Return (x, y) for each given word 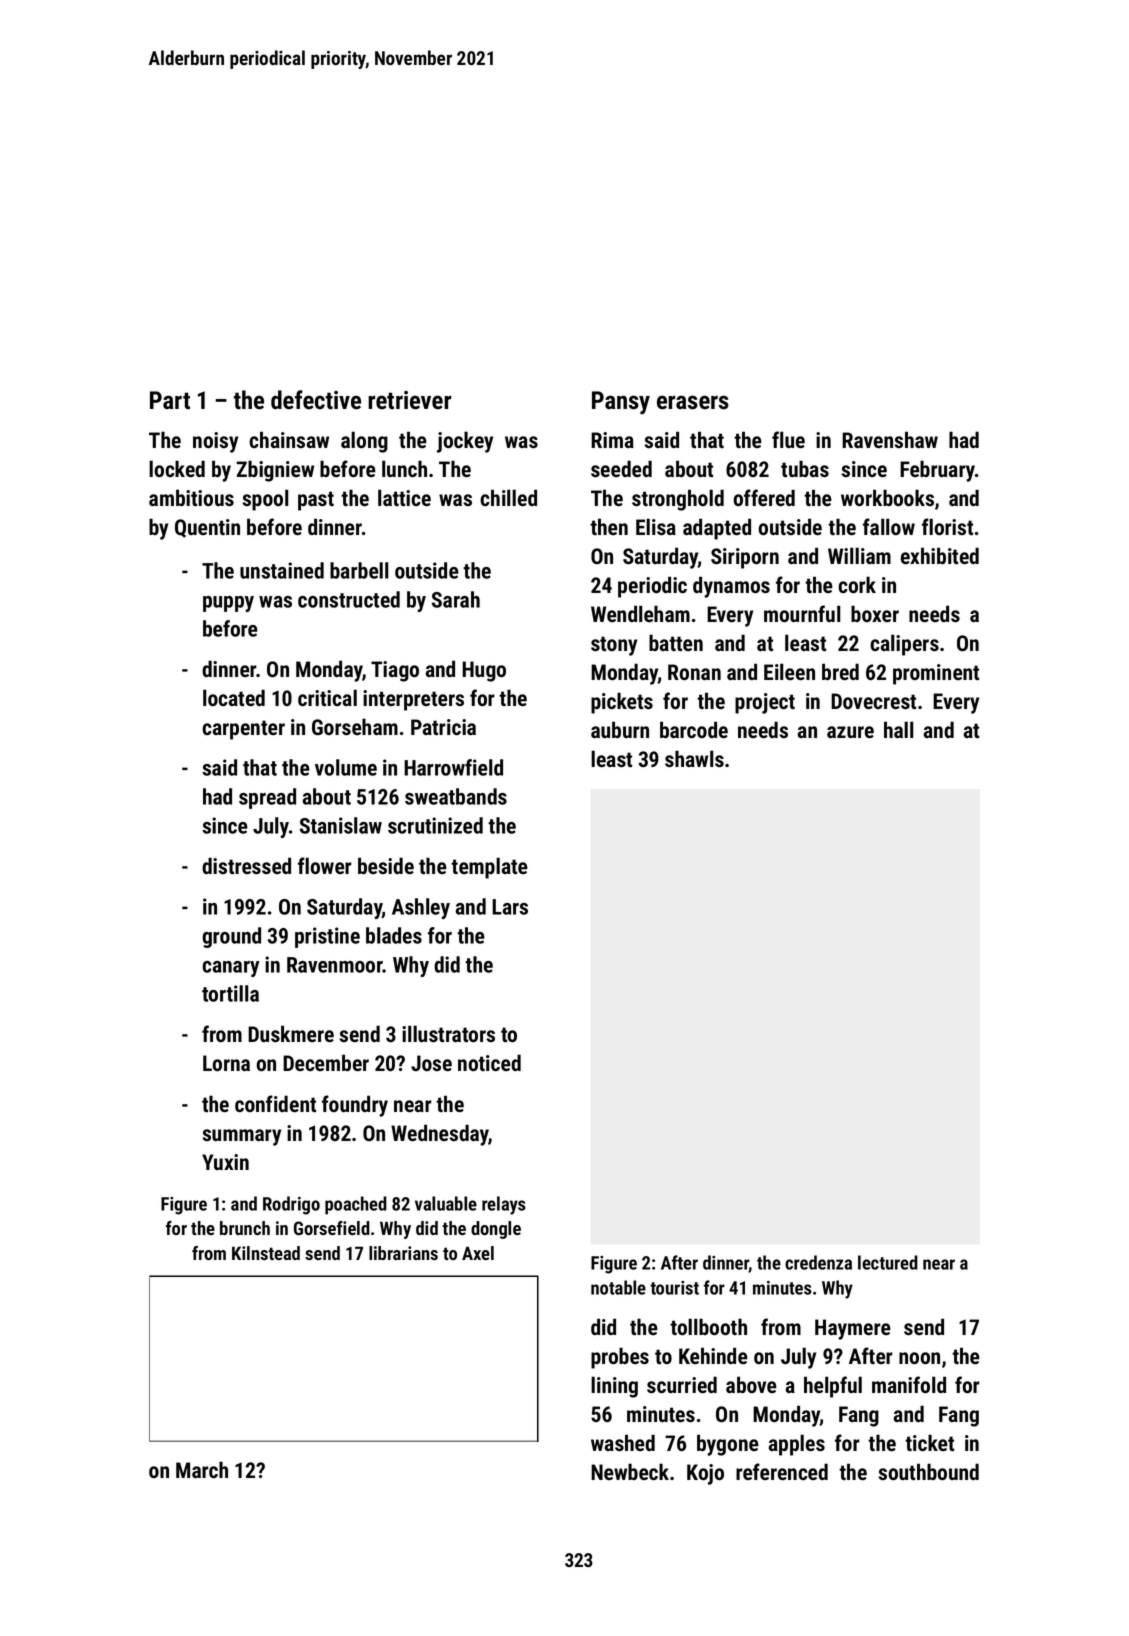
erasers (693, 402)
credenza (818, 1262)
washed (623, 1442)
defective (316, 400)
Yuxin (225, 1162)
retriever (409, 400)
